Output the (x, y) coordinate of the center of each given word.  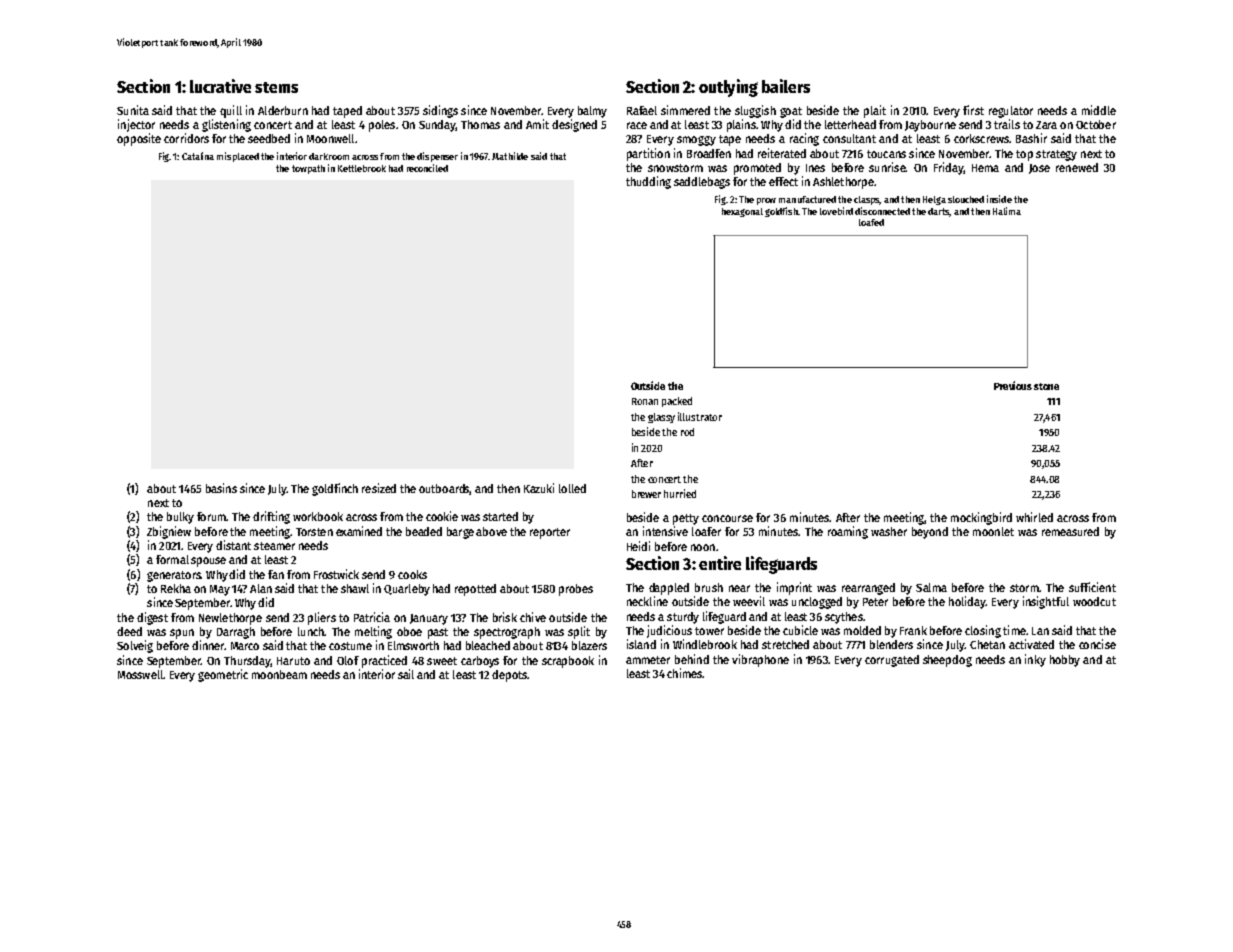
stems (276, 87)
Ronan (645, 401)
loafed (871, 222)
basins (221, 488)
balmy (592, 112)
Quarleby (407, 590)
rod (687, 432)
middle (1099, 110)
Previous (1013, 385)
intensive (665, 531)
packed (677, 402)
